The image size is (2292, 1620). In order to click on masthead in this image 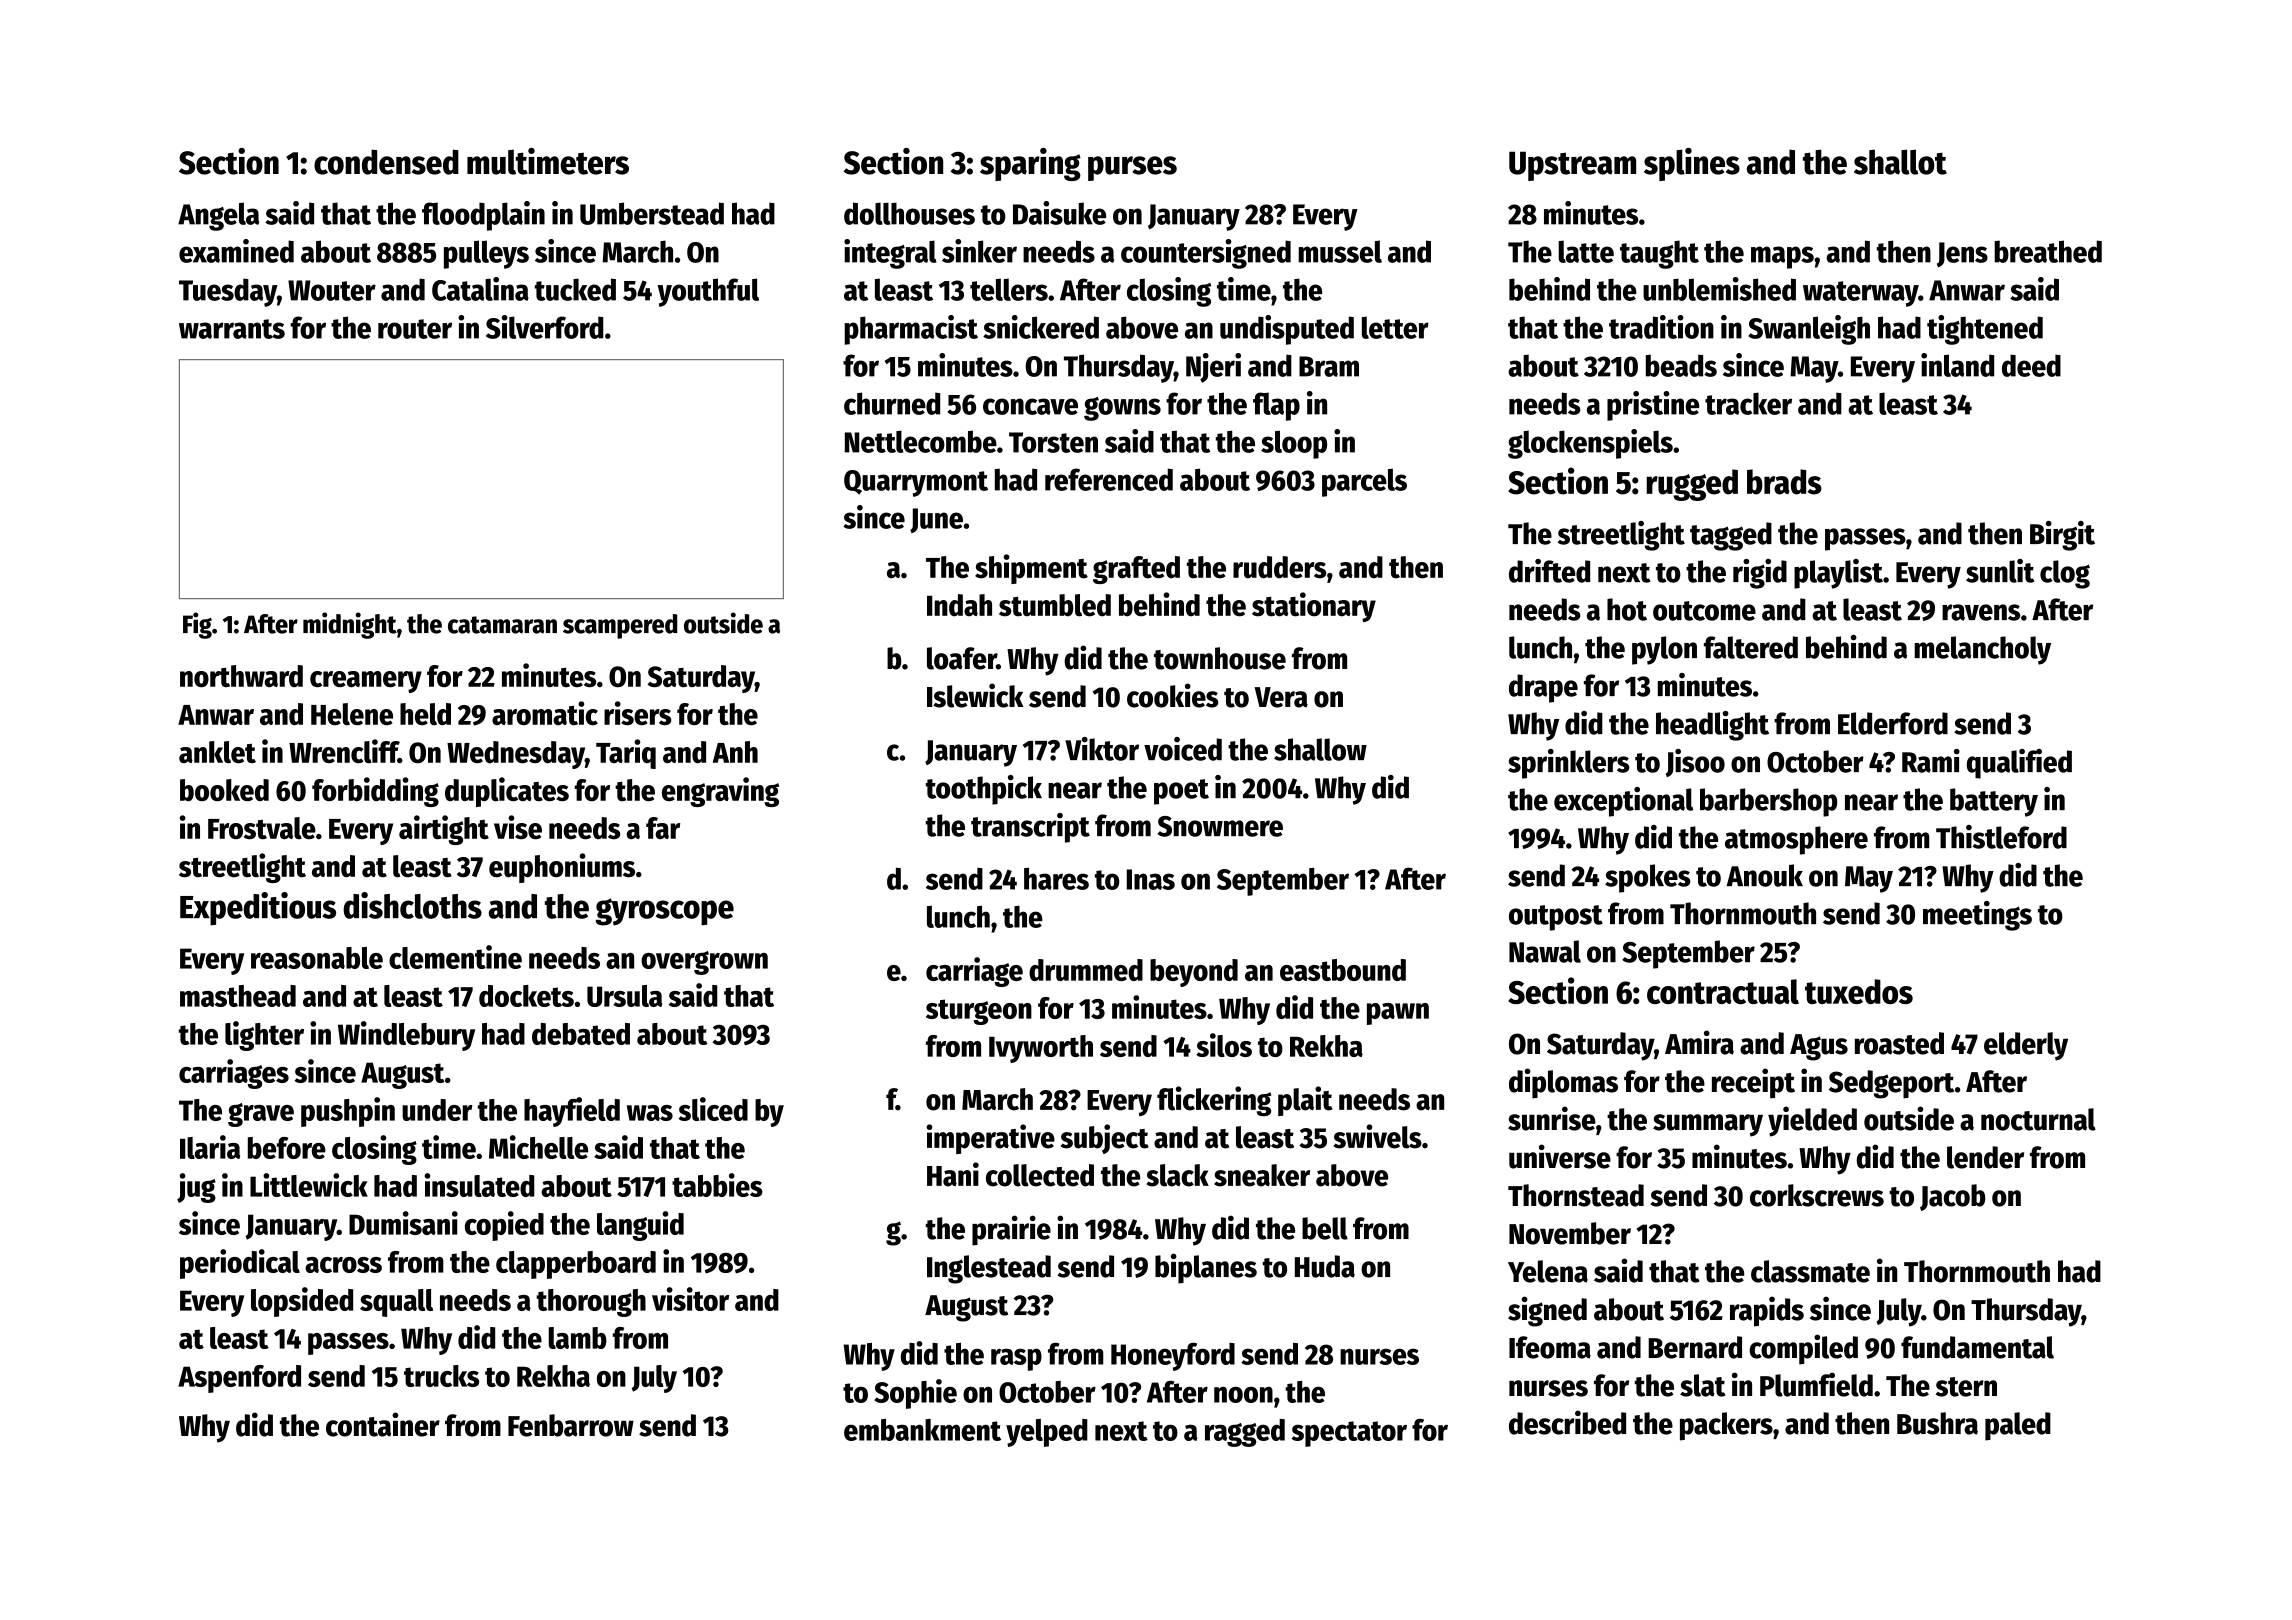, I will do `click(238, 996)`.
